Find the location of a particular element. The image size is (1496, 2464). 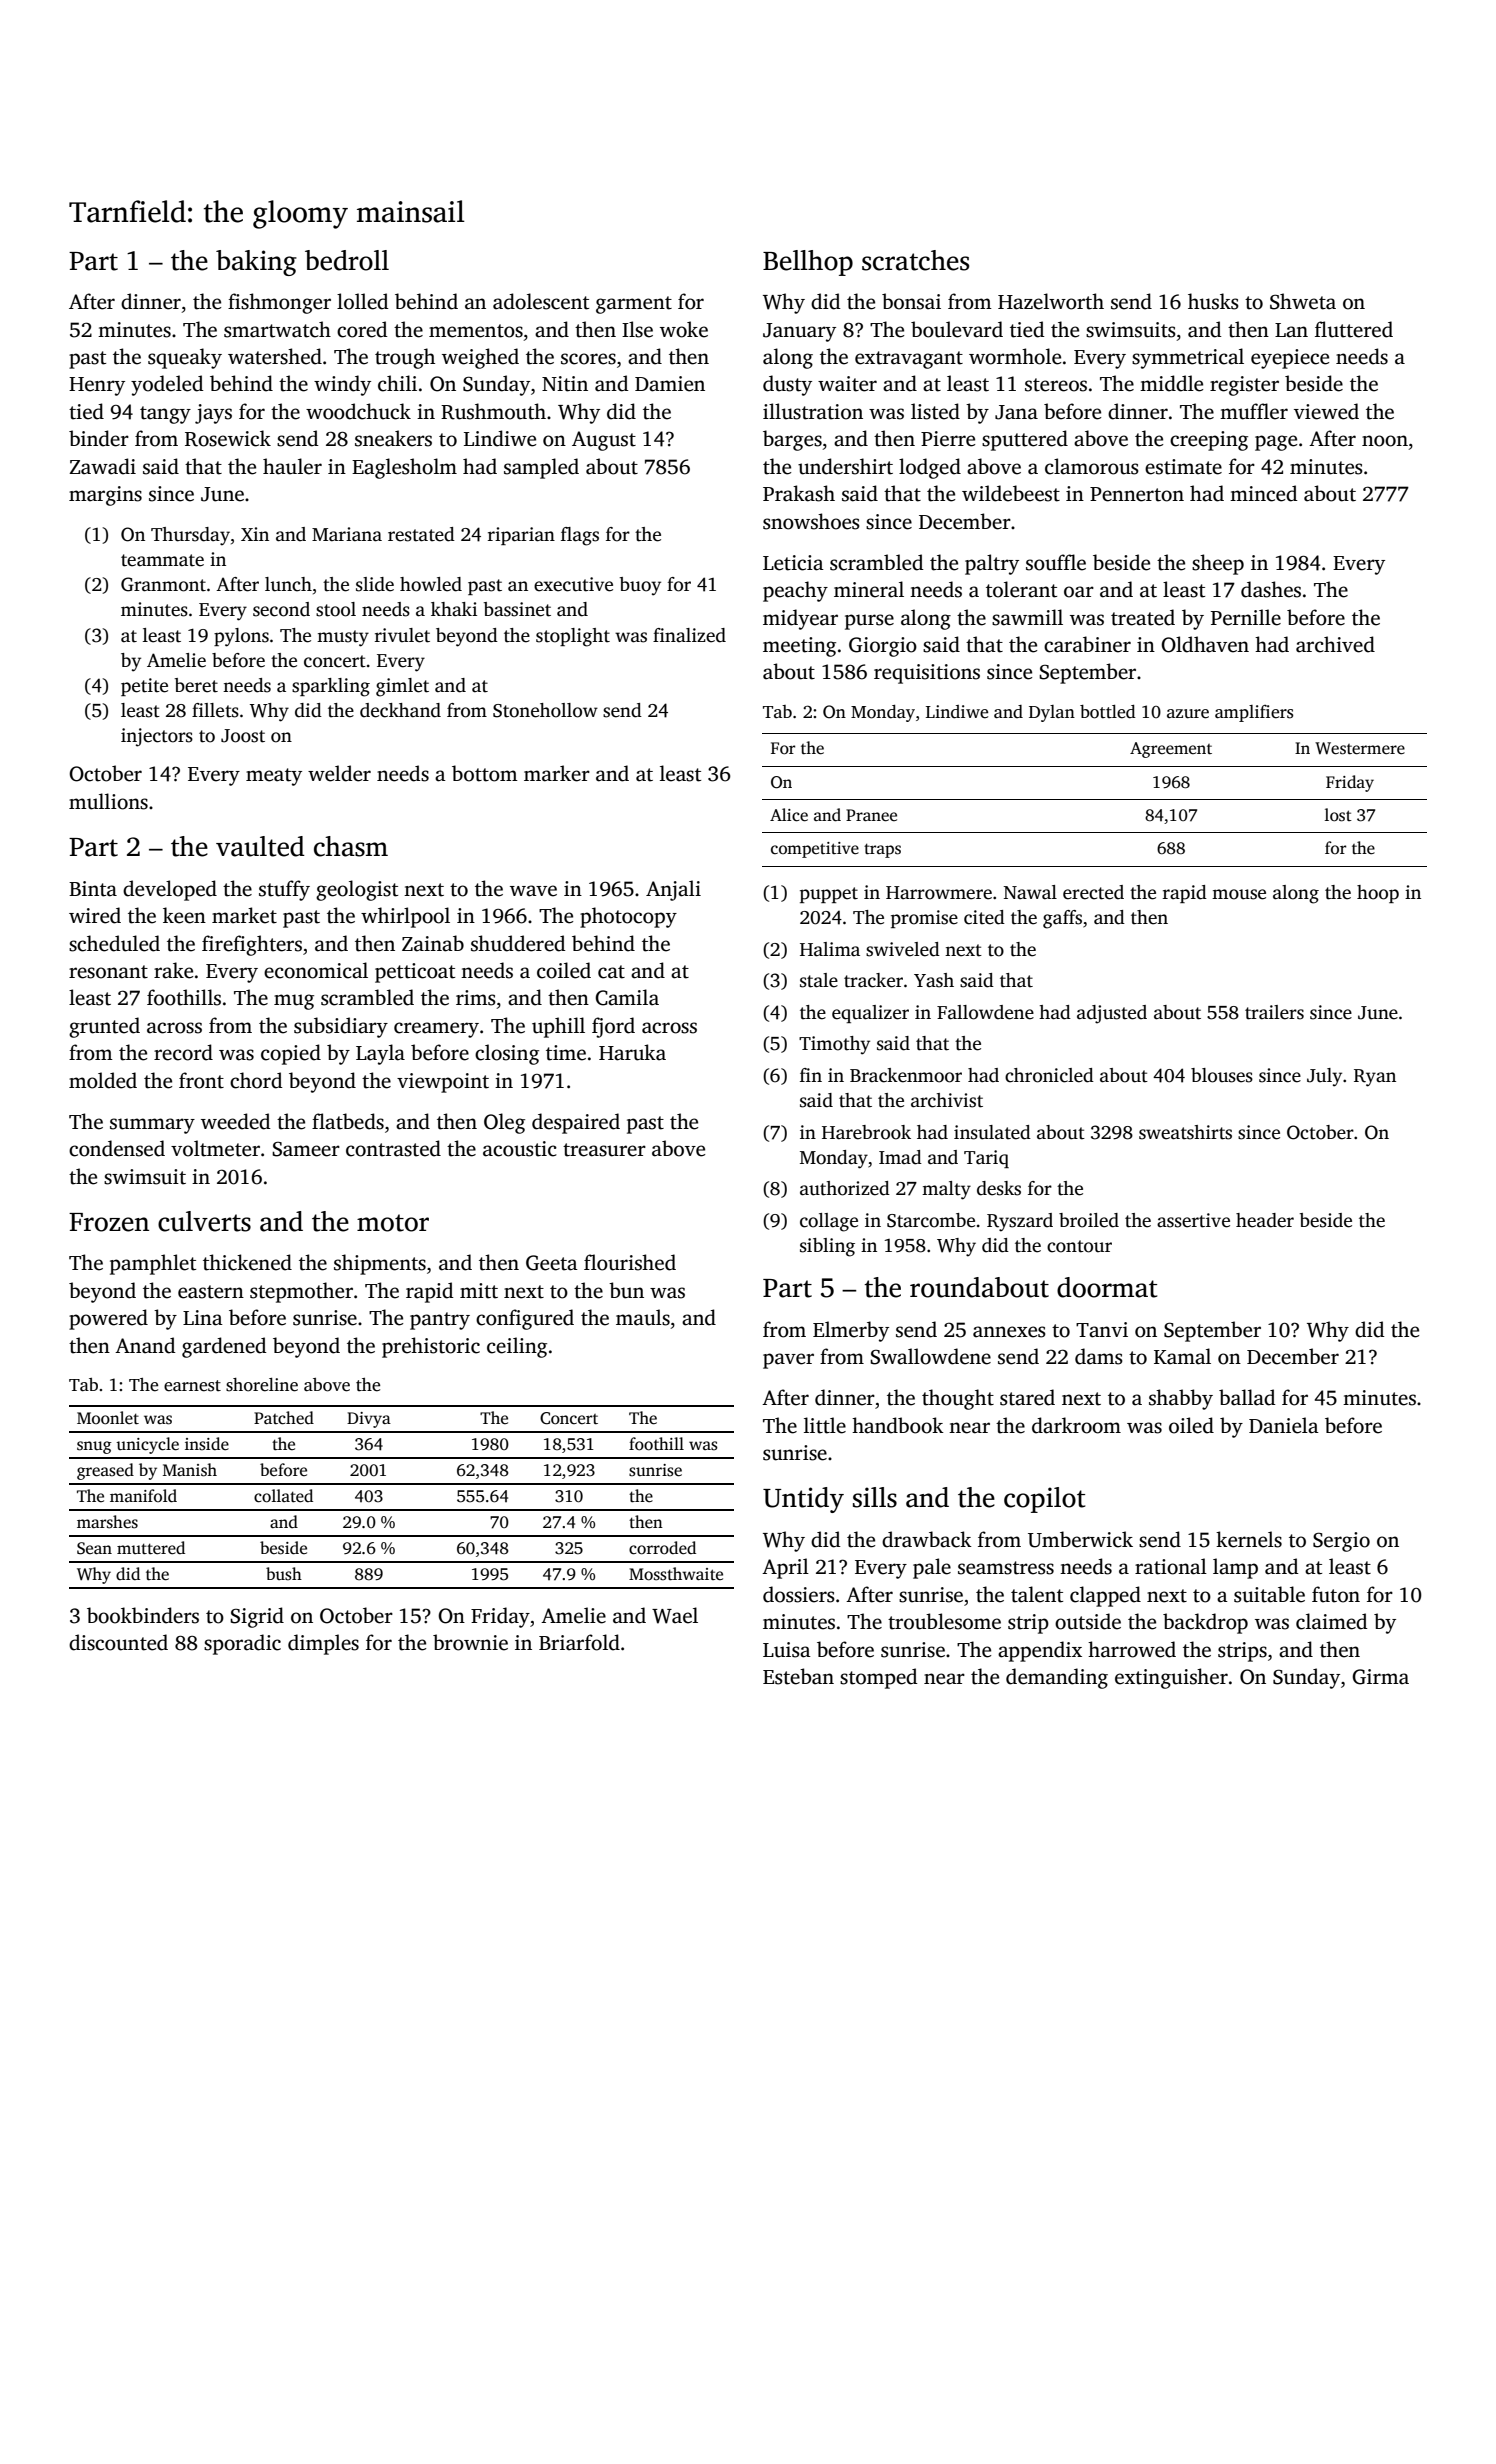

lunch is located at coordinates (288, 584).
